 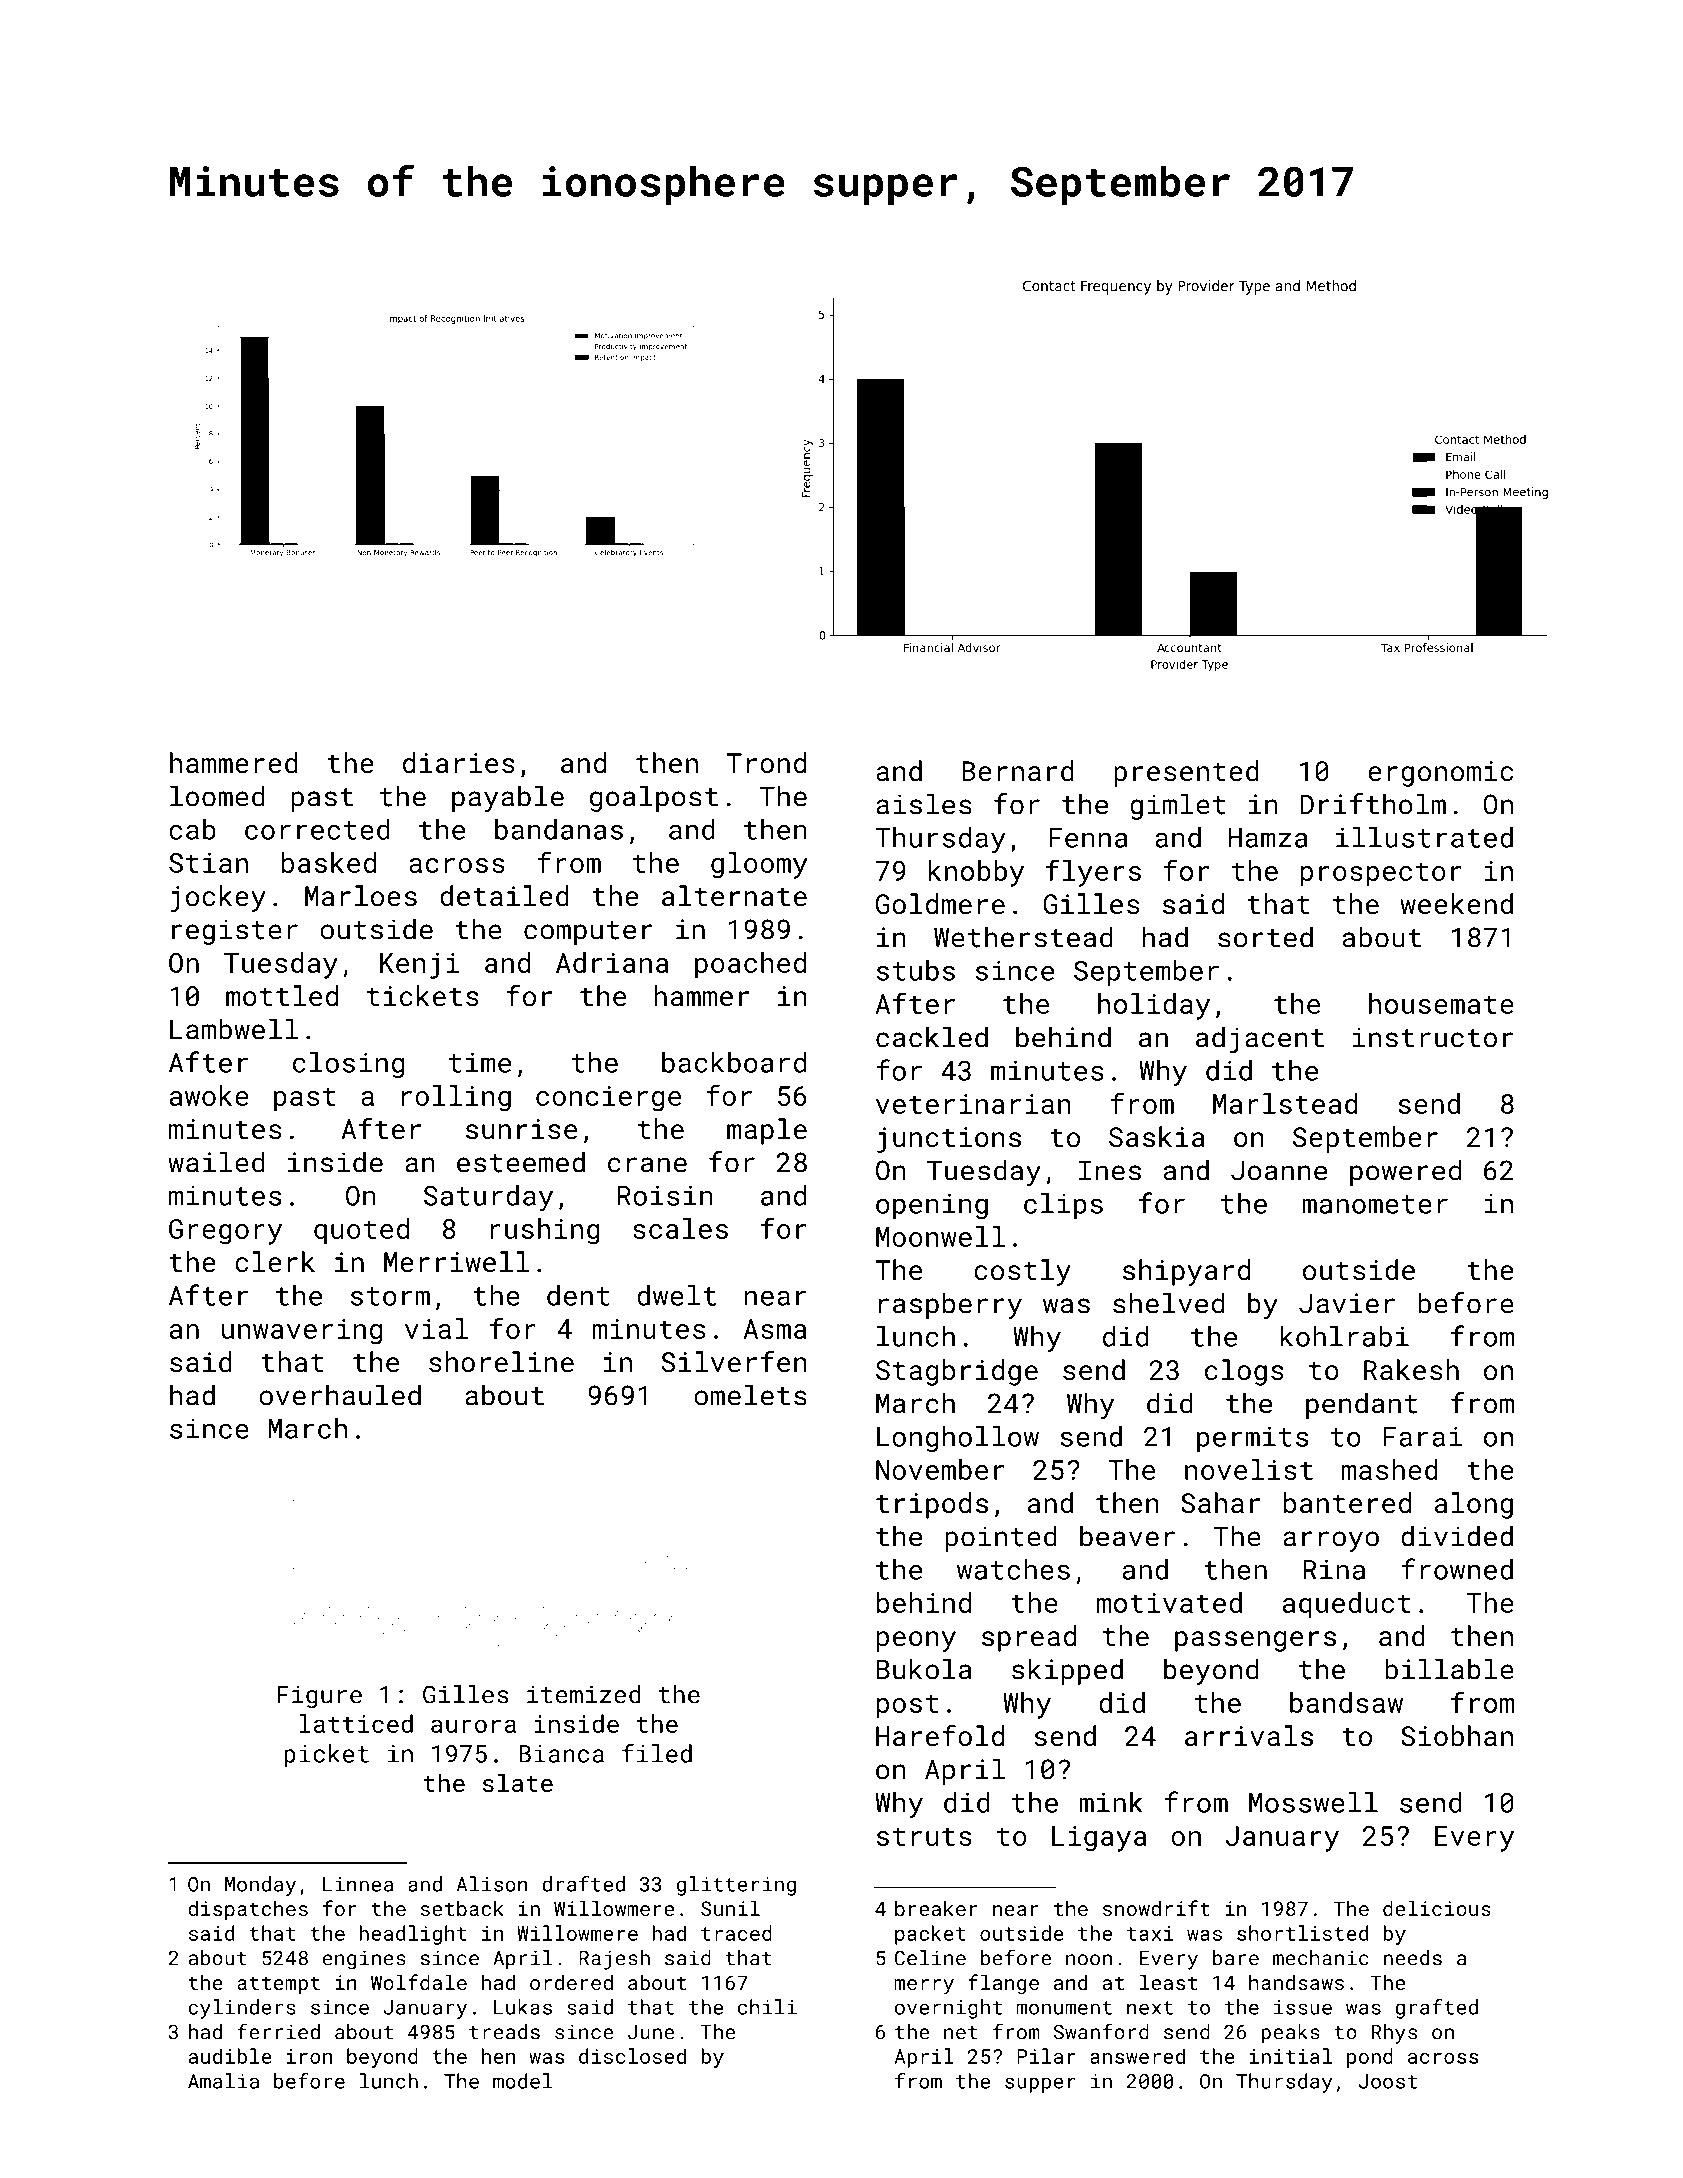 I want to click on disclosed, so click(x=632, y=2056).
